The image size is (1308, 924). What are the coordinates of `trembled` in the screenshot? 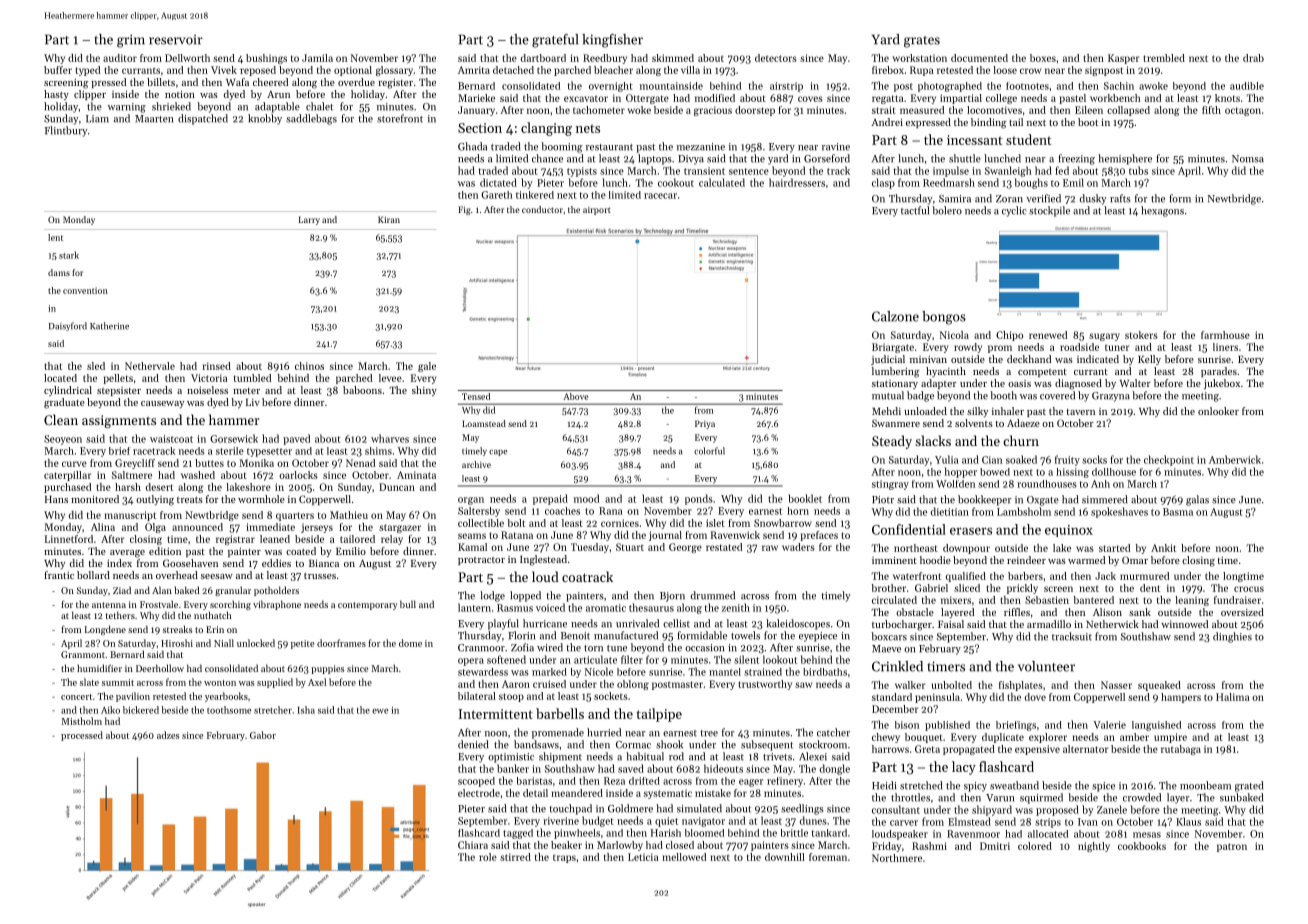 It's located at (1164, 58).
